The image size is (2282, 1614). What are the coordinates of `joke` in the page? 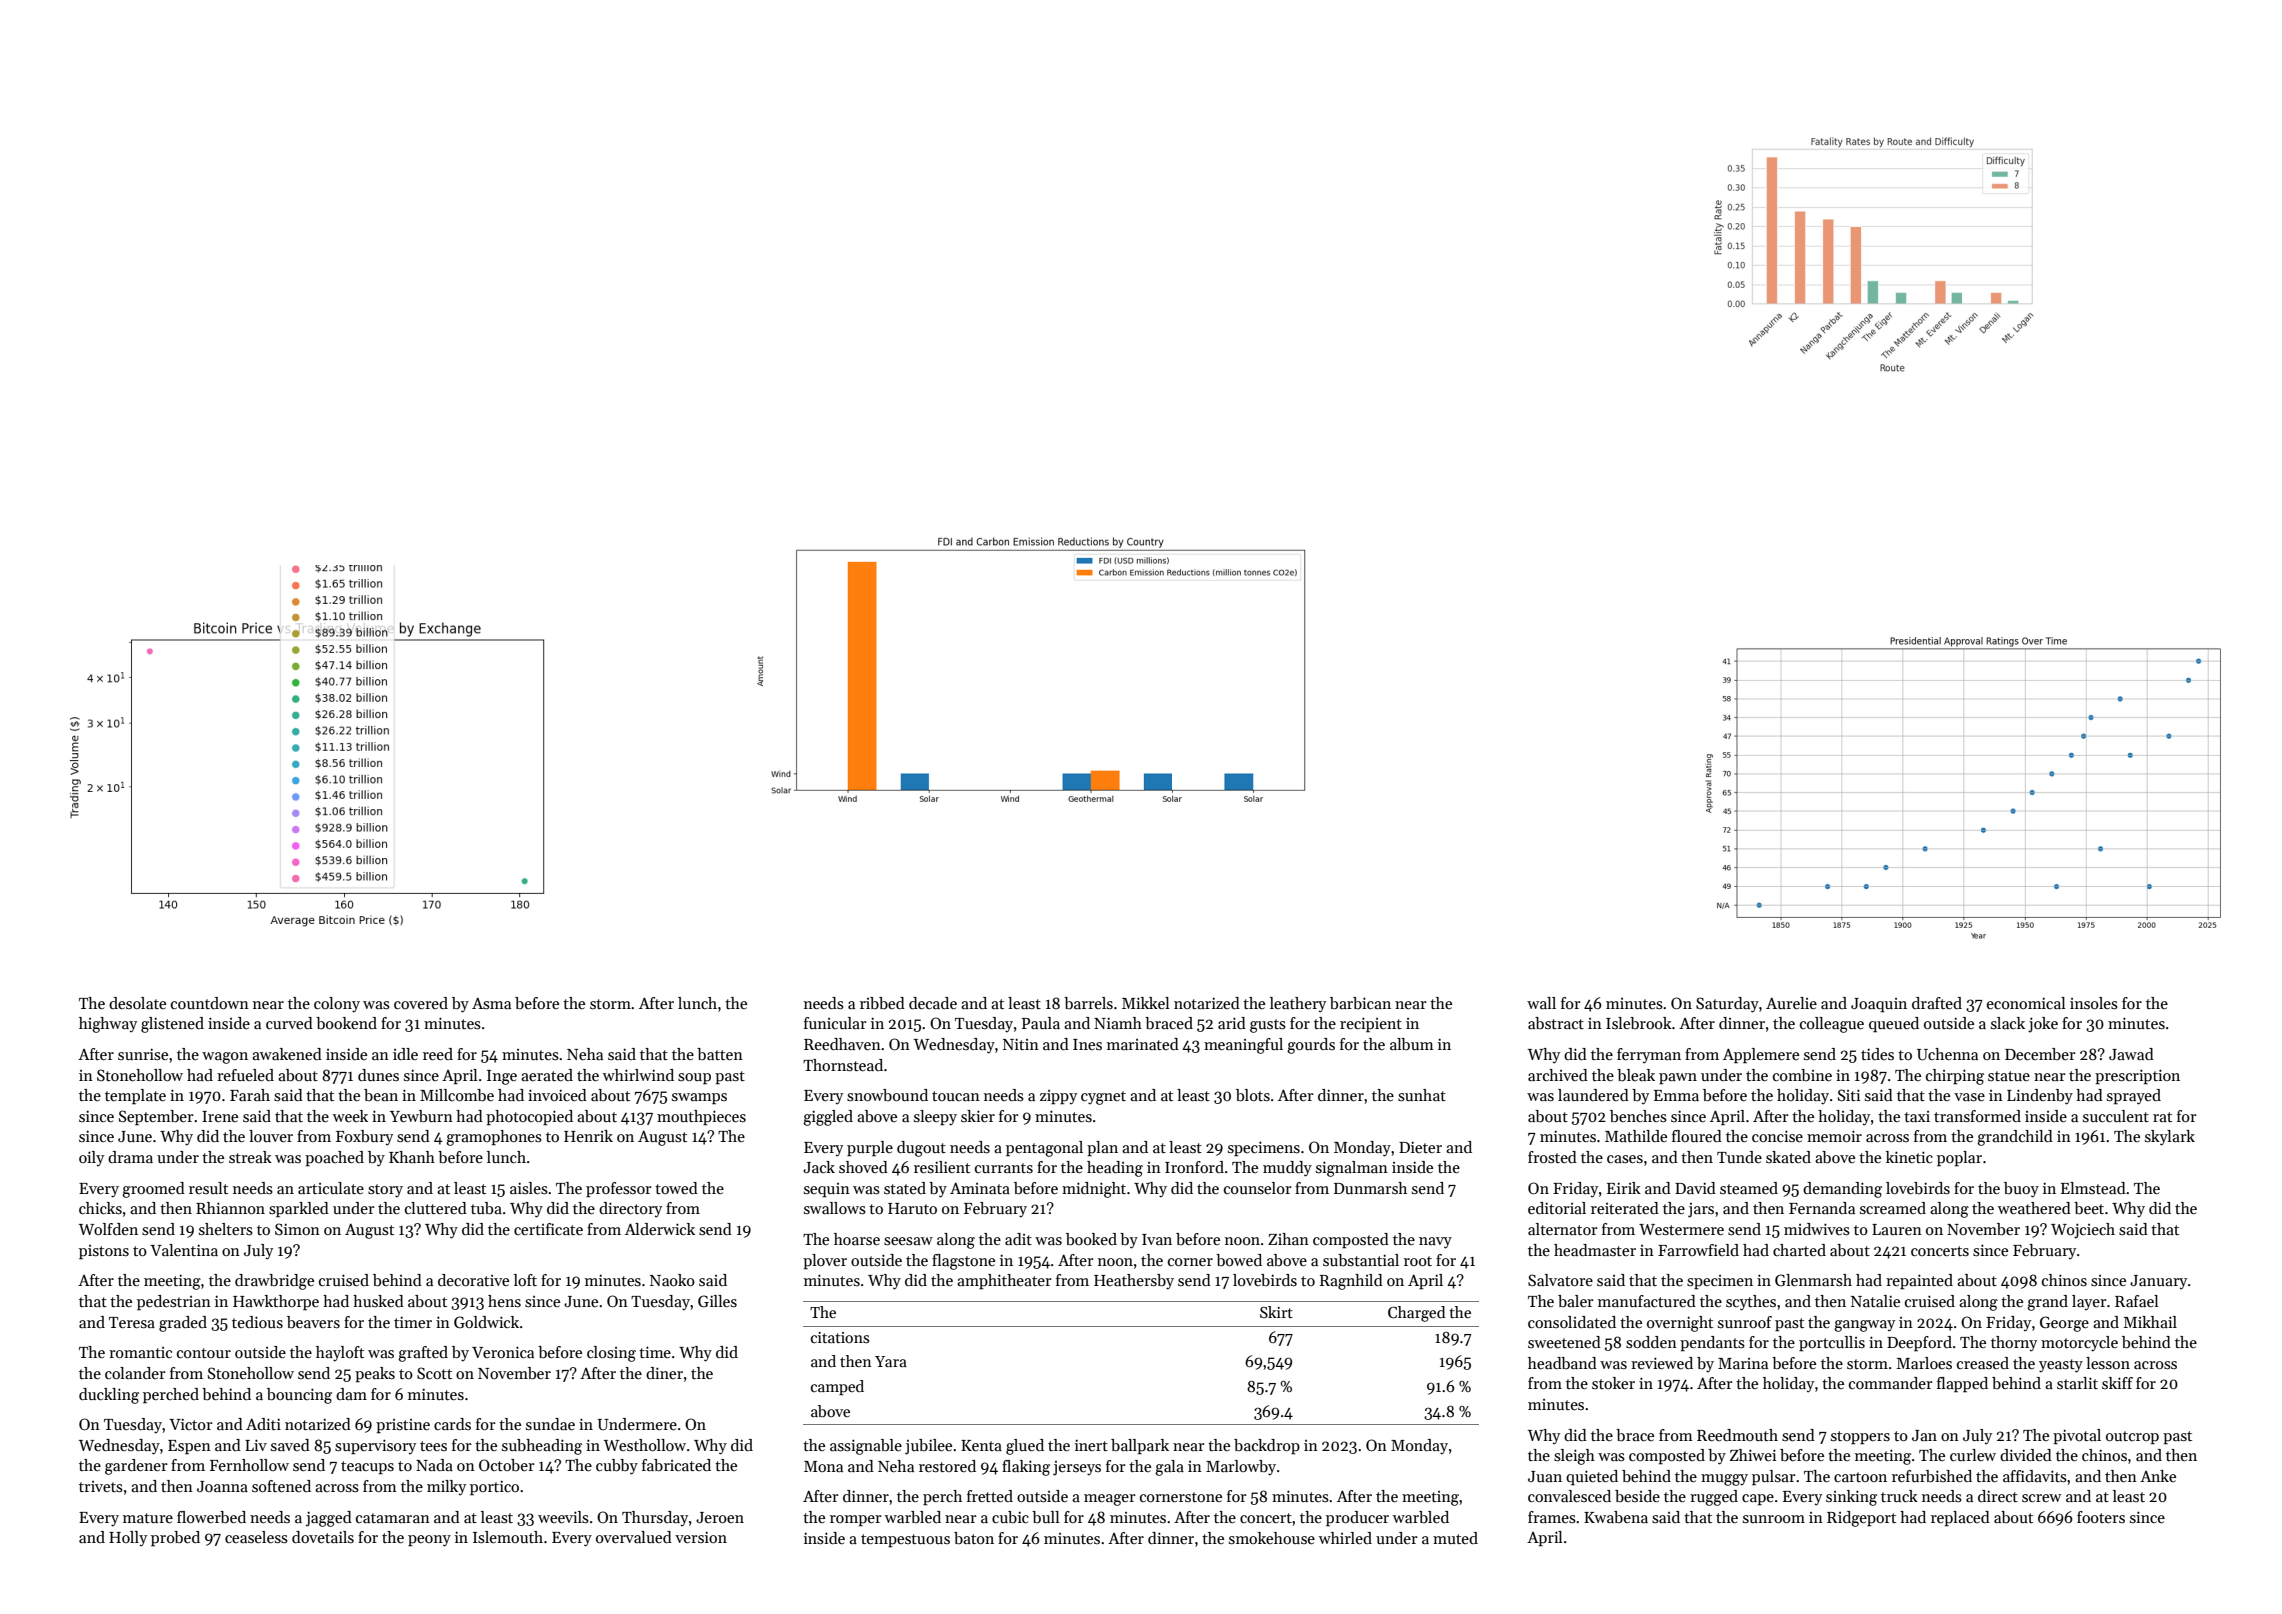 It's located at (2043, 1025).
